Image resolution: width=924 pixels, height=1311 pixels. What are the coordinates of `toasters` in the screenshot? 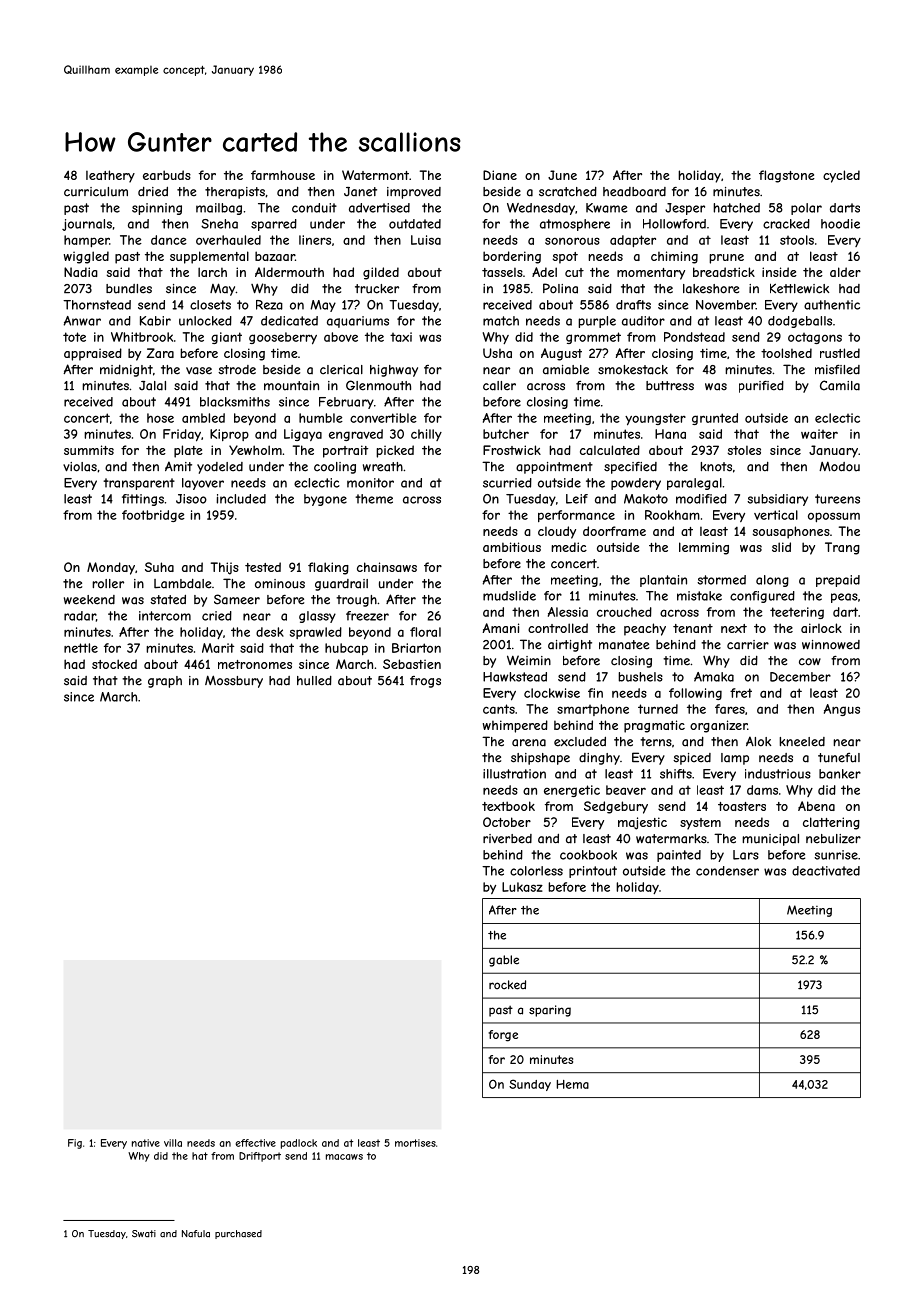 It's located at (742, 806).
